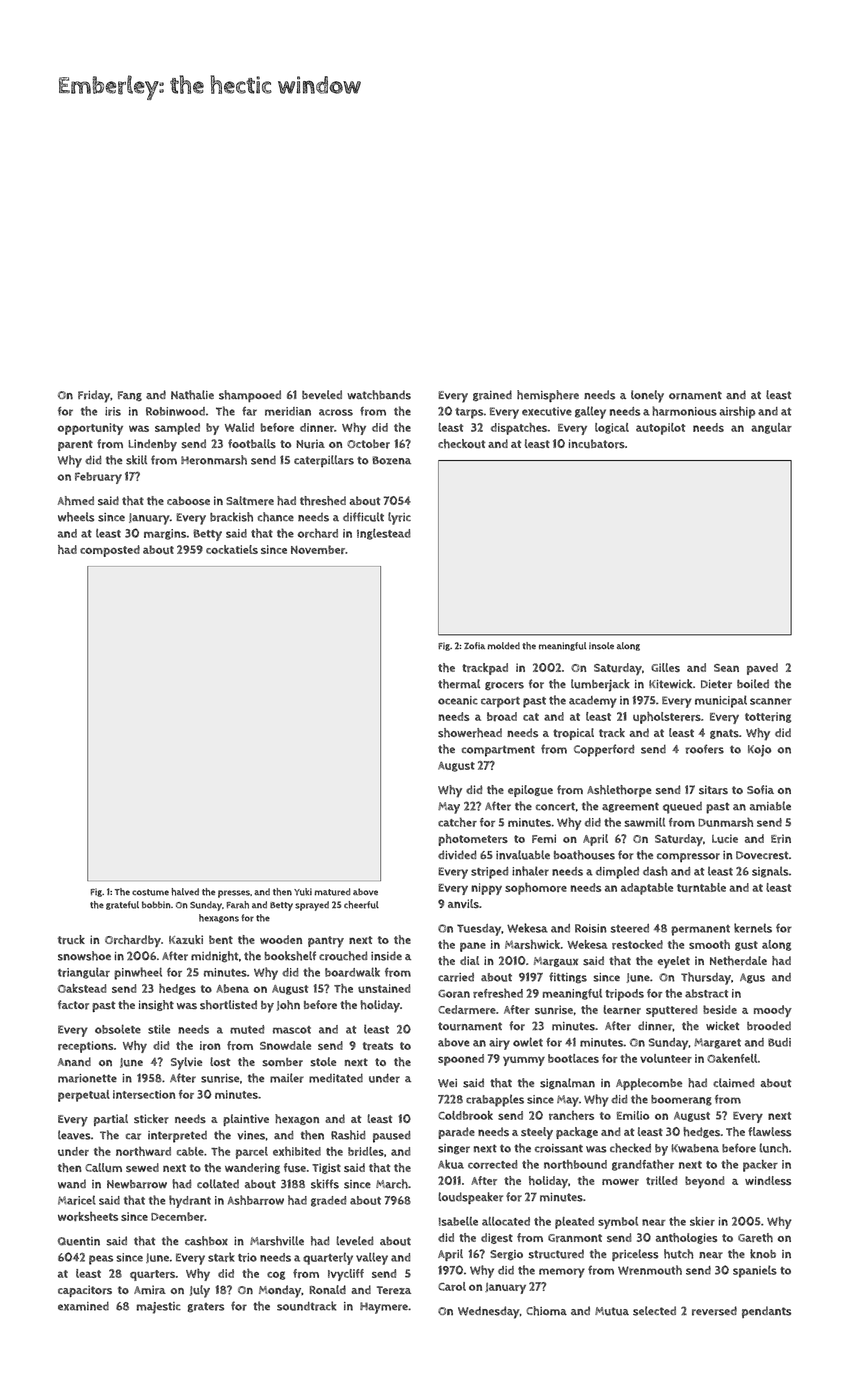 This image has width=849, height=1400. What do you see at coordinates (158, 1308) in the image?
I see `majestic` at bounding box center [158, 1308].
